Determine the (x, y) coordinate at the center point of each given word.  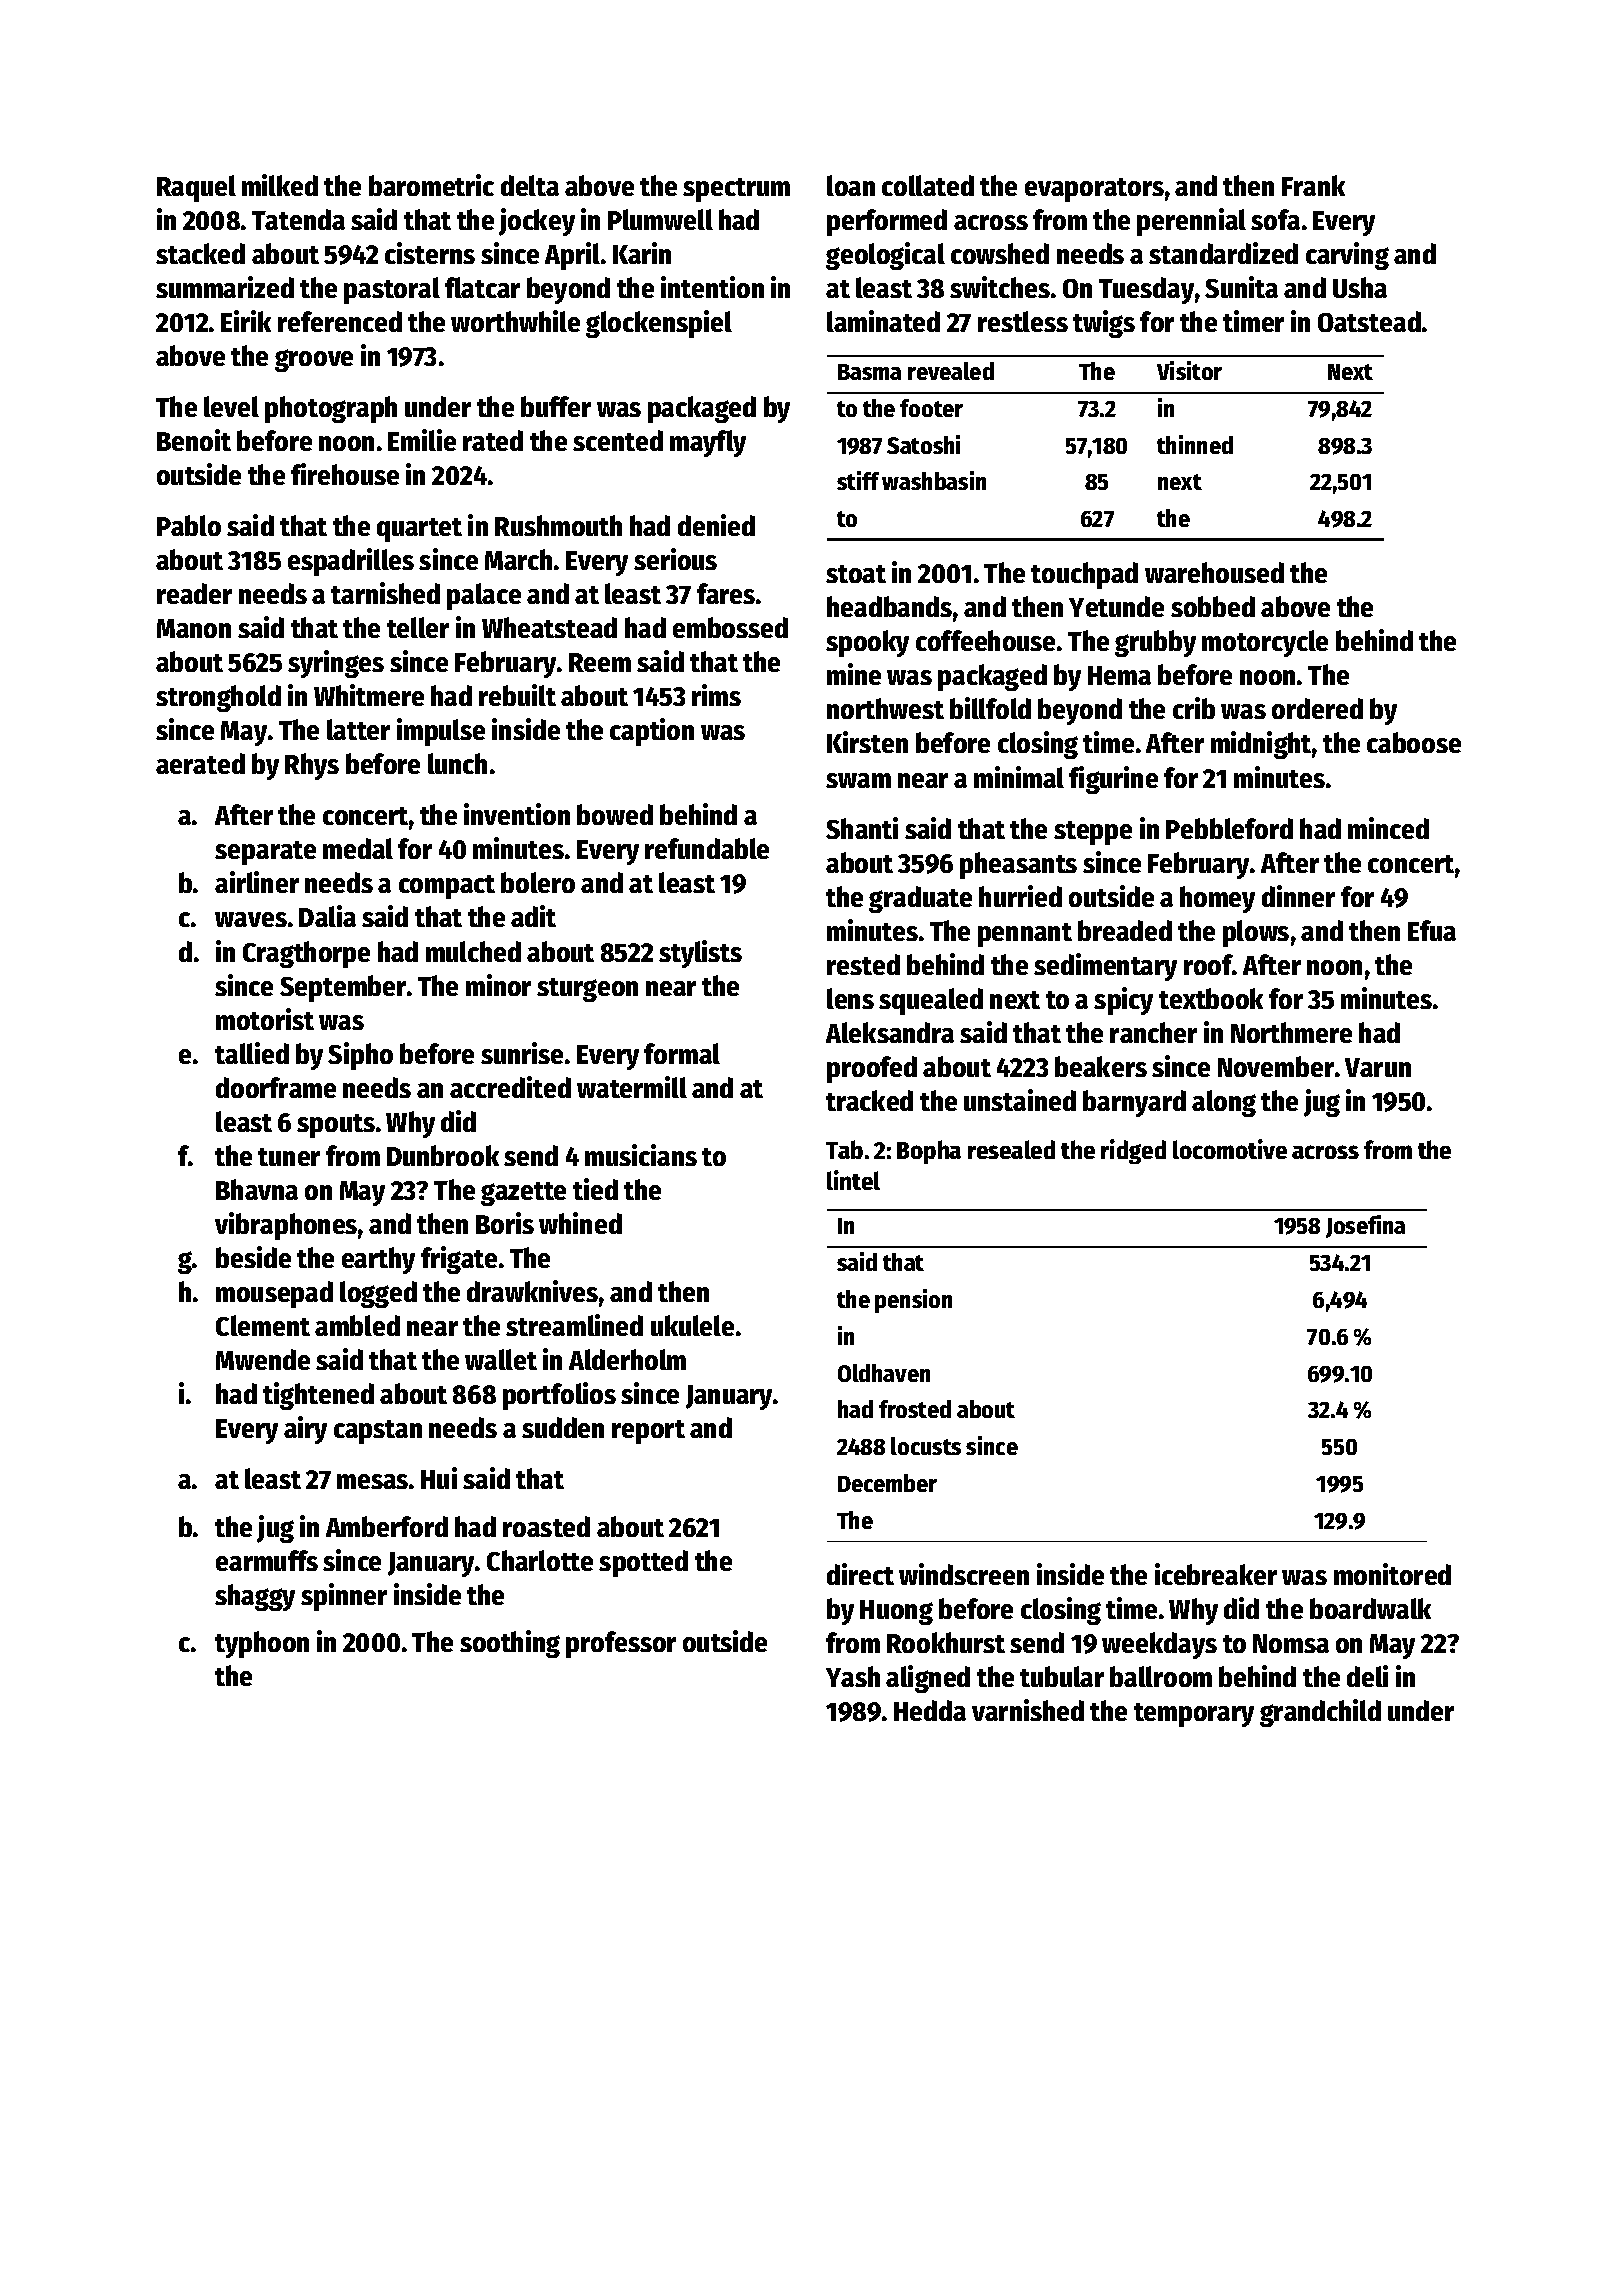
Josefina (1365, 1226)
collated (928, 185)
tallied (252, 1053)
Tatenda (298, 219)
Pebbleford (1229, 828)
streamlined (574, 1325)
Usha (1360, 287)
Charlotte (540, 1560)
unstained (1020, 1100)
